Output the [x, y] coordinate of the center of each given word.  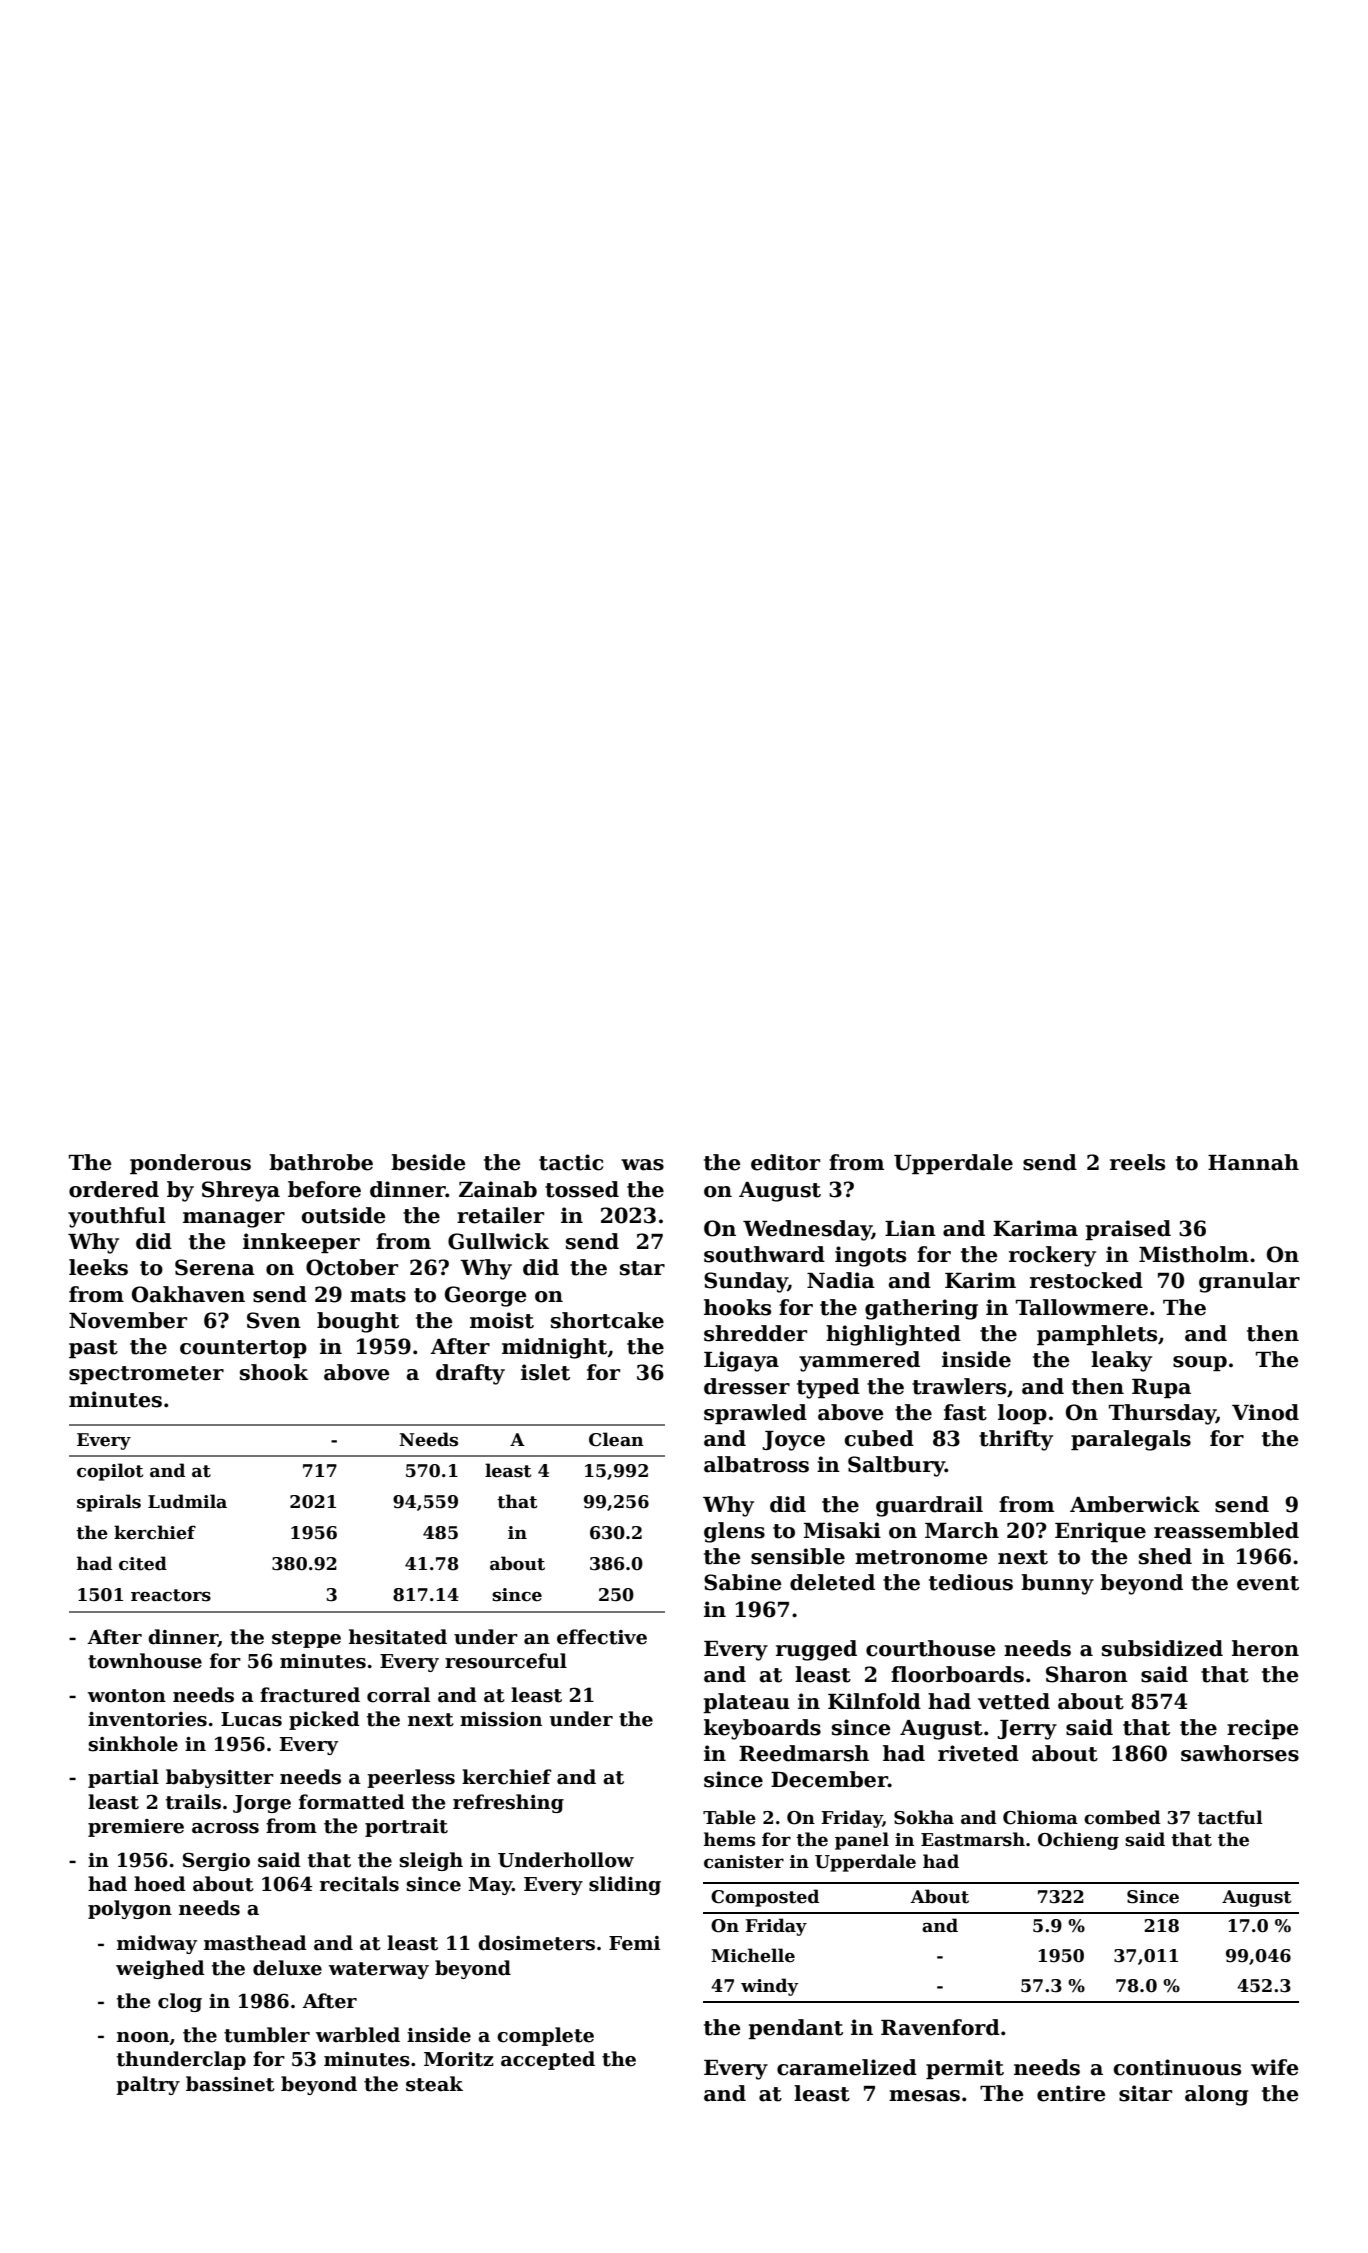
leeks [98, 1267]
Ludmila [187, 1501]
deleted [832, 1582]
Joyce [793, 1441]
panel [862, 1841]
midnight [554, 1348]
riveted [978, 1753]
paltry [148, 2085]
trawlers [959, 1386]
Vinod [1265, 1412]
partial [123, 1778]
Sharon [1087, 1674]
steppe [306, 1639]
